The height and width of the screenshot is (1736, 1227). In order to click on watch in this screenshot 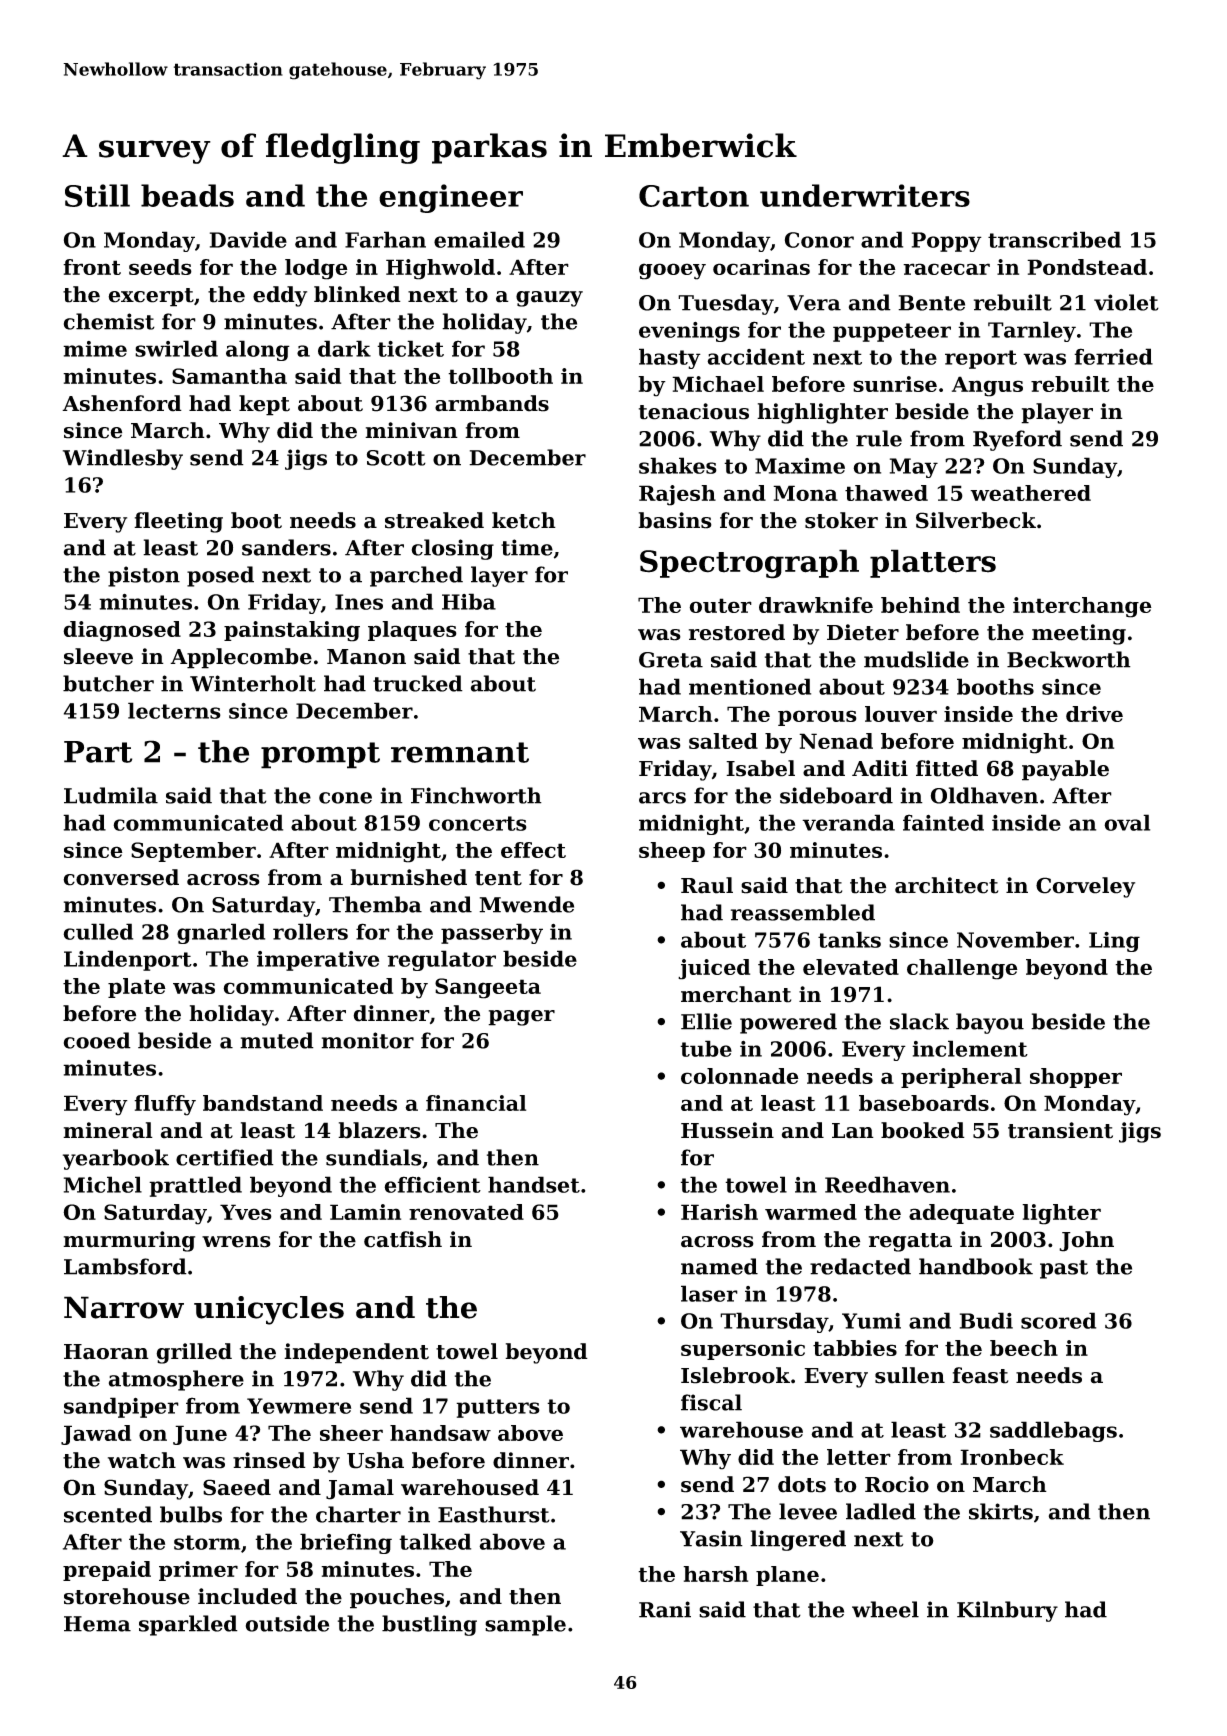, I will do `click(142, 1460)`.
